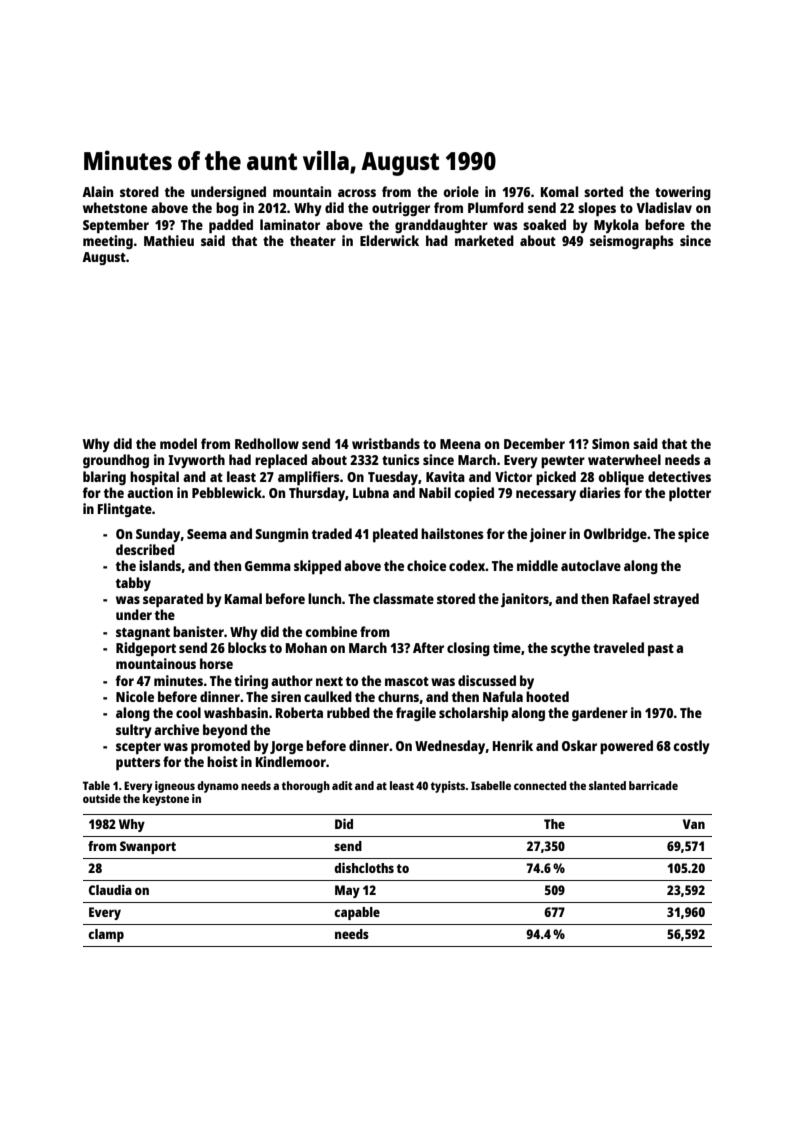 The height and width of the document is (1127, 794). What do you see at coordinates (603, 191) in the document?
I see `sorted` at bounding box center [603, 191].
